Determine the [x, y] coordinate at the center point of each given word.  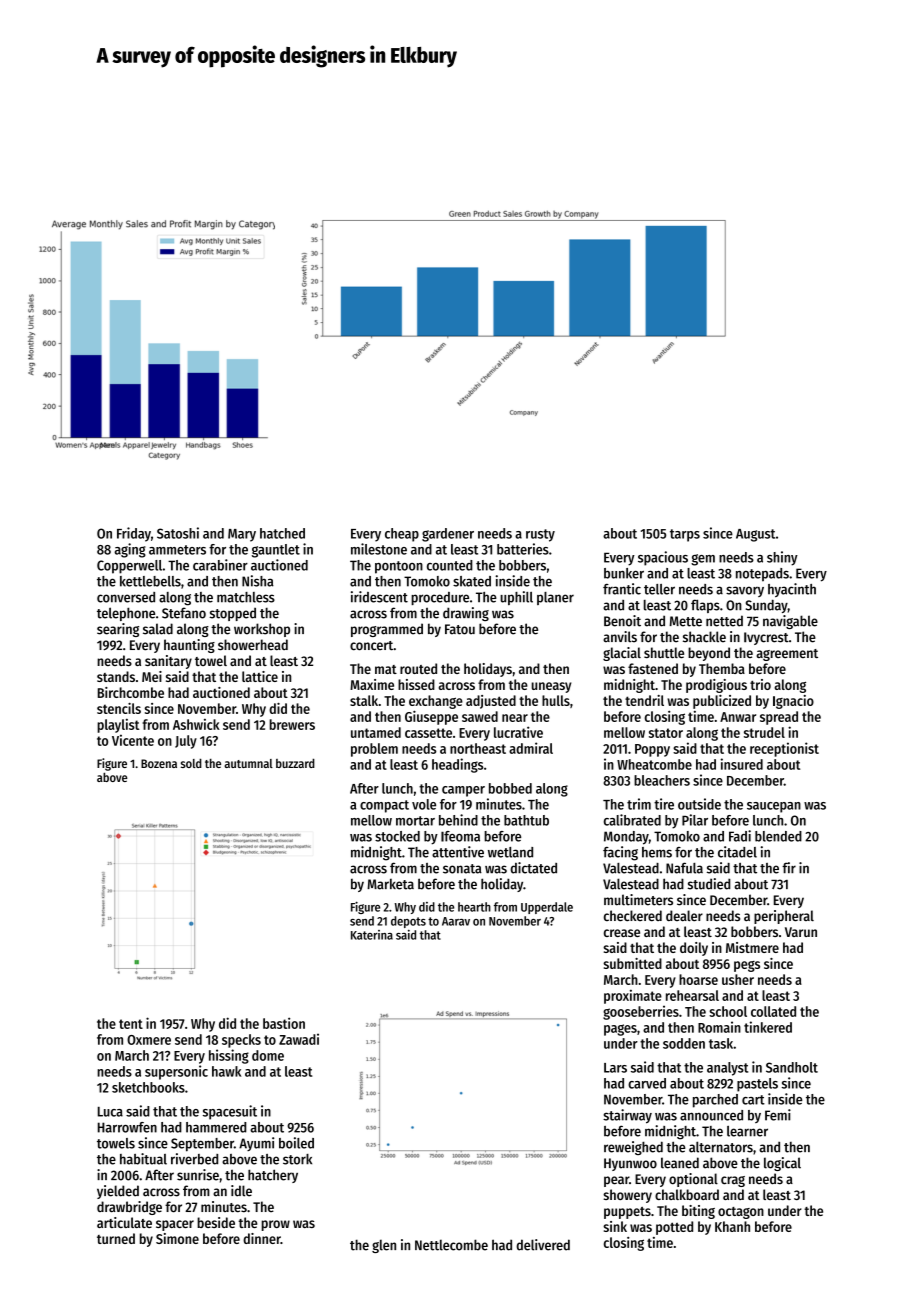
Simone [177, 1238]
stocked [397, 836]
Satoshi [178, 533]
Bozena [159, 763]
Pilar [695, 820]
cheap [402, 535]
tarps [685, 535]
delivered [543, 1245]
